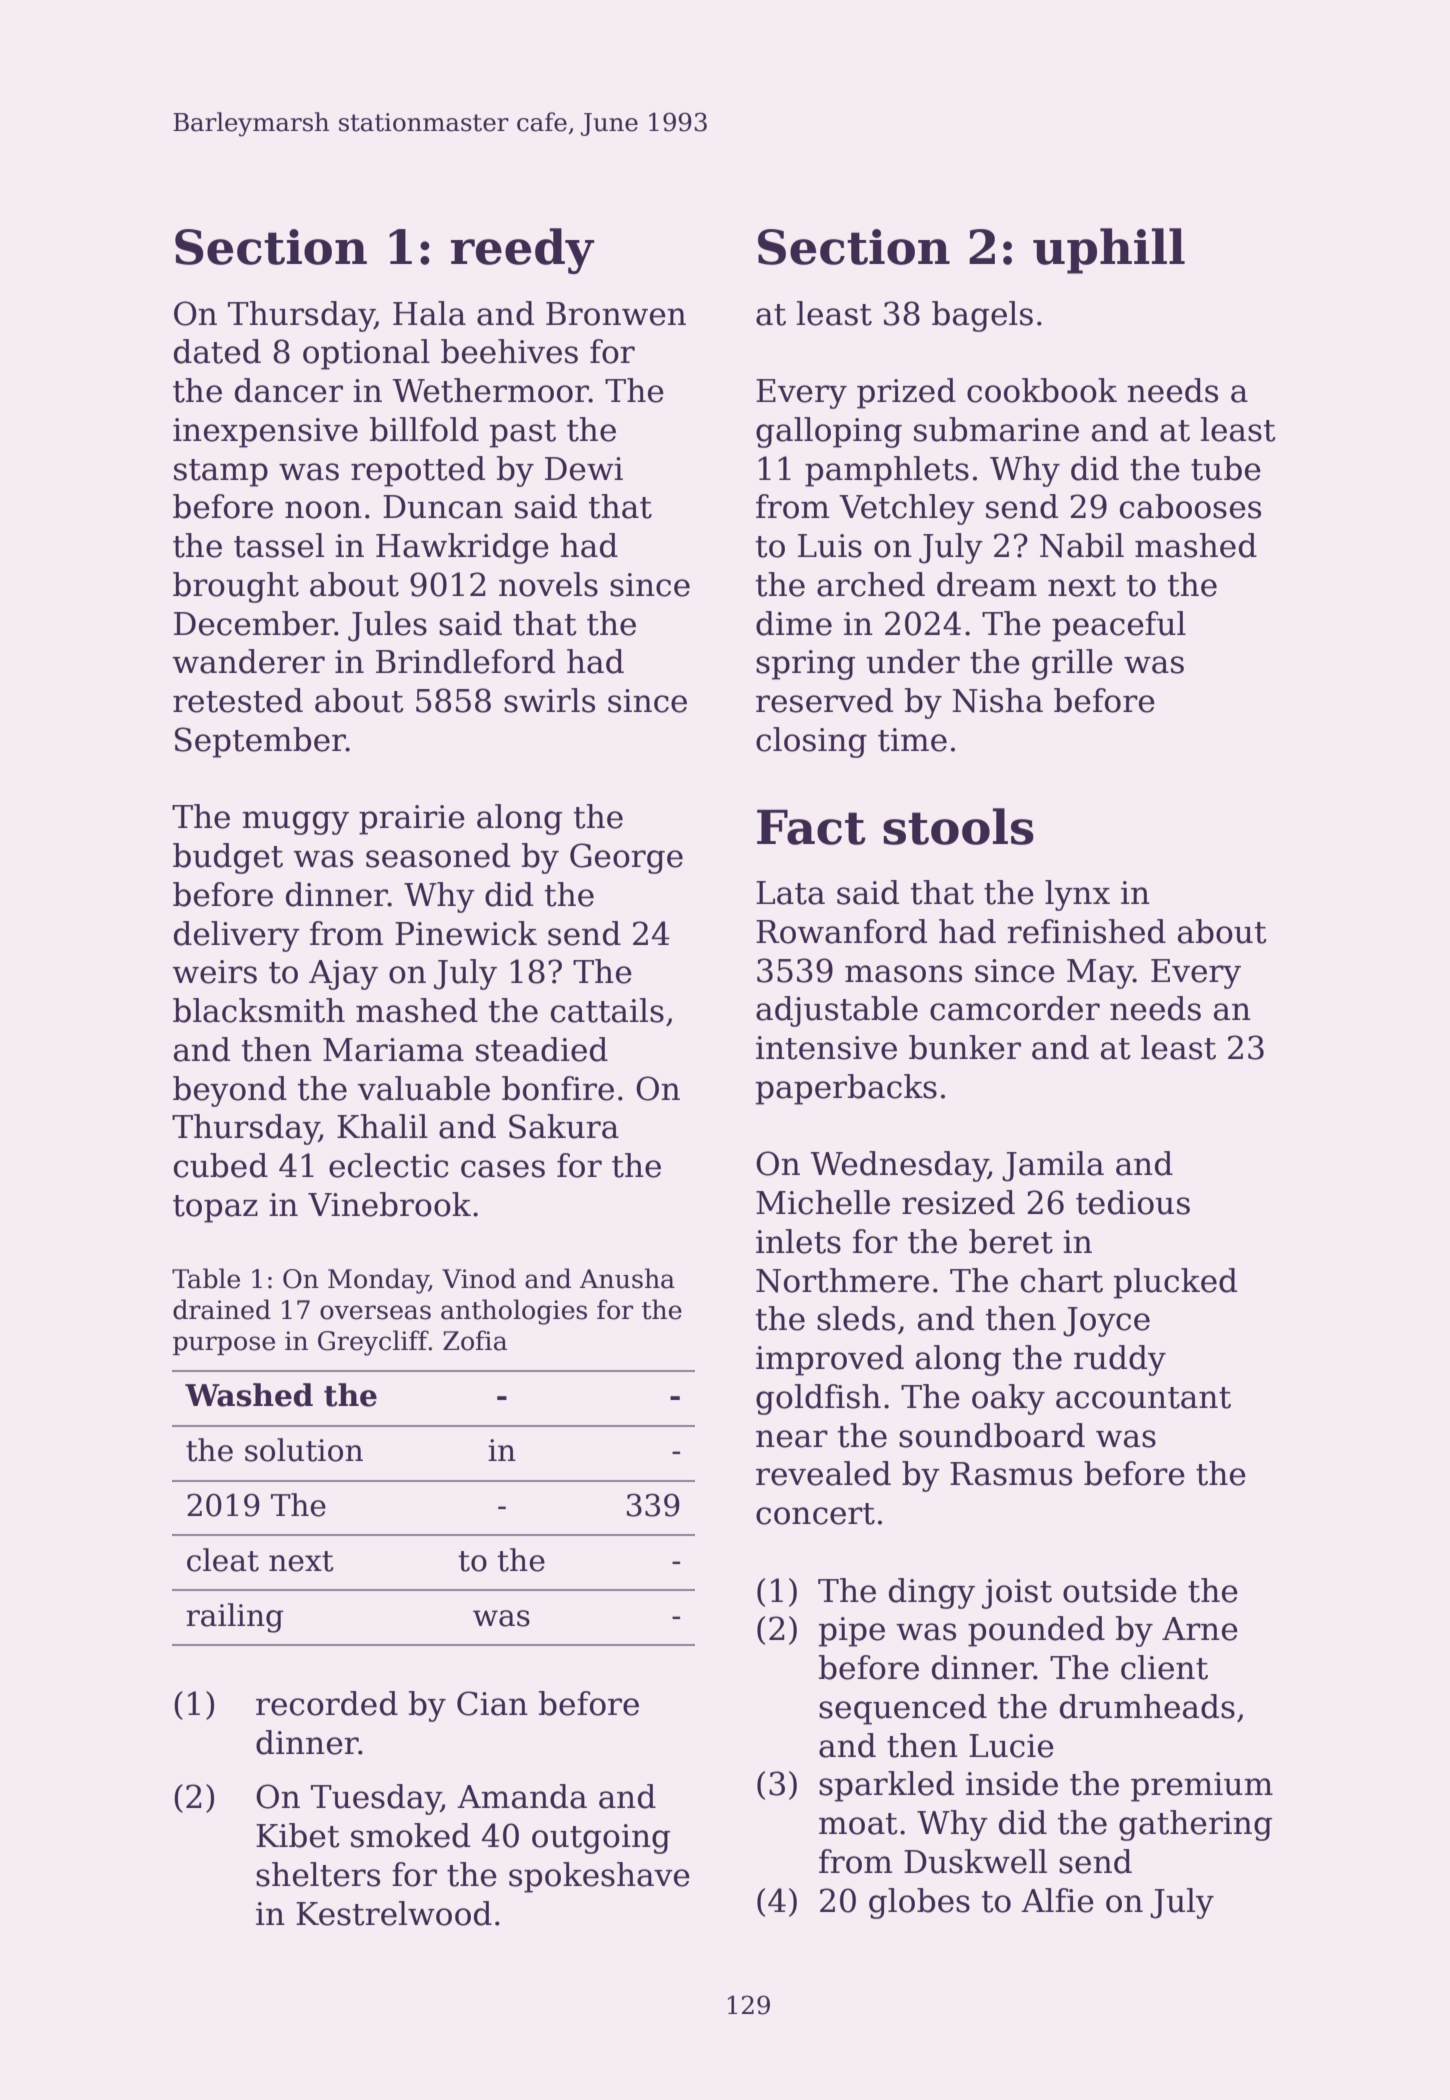 This document has width=1450, height=2100. Describe the element at coordinates (234, 1618) in the document. I see `railing` at that location.
